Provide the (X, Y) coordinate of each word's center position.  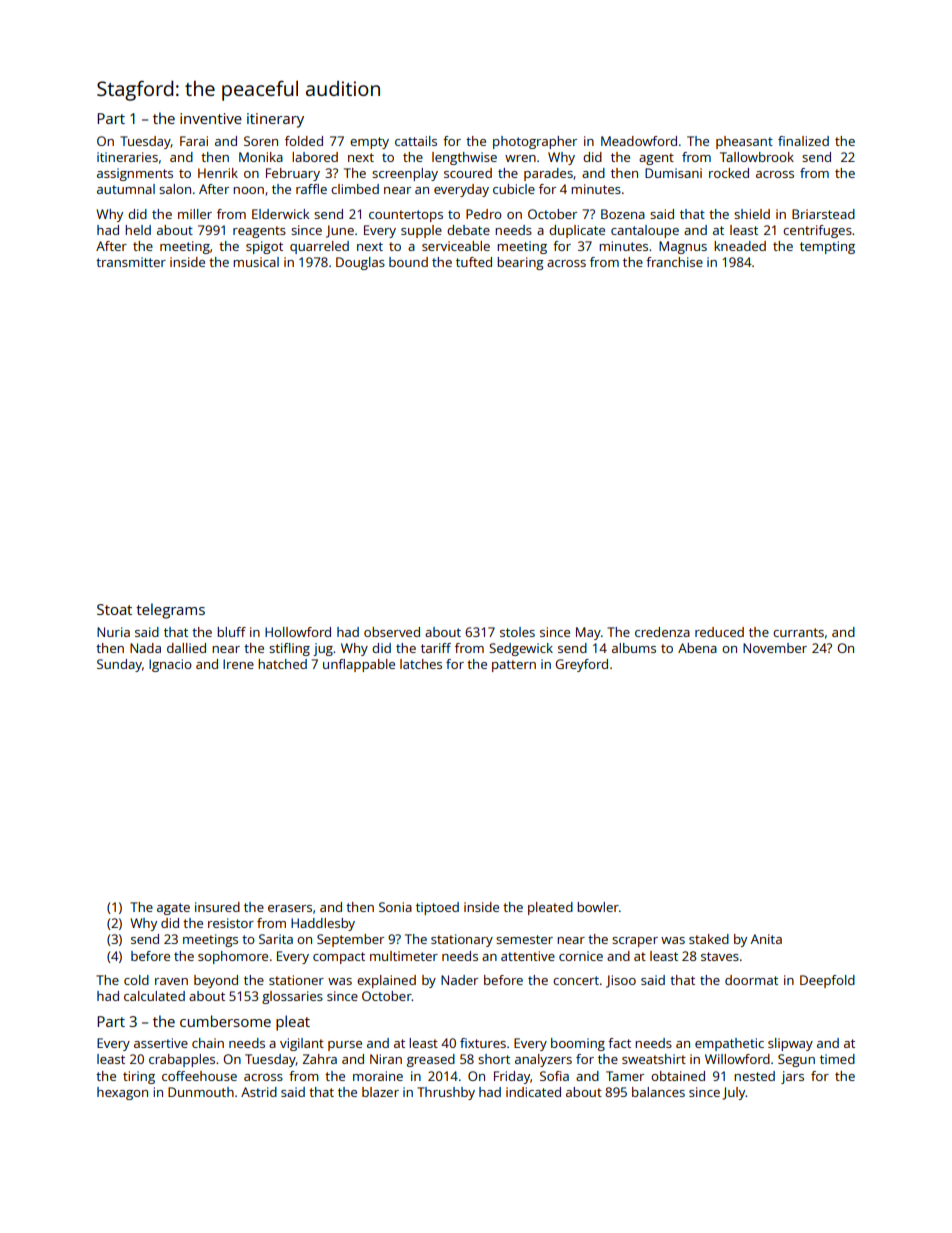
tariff (436, 648)
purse (345, 1046)
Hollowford (298, 632)
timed (837, 1059)
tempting (827, 247)
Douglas (360, 263)
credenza (662, 632)
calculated (154, 996)
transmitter (131, 262)
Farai (194, 141)
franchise (674, 262)
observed (392, 632)
